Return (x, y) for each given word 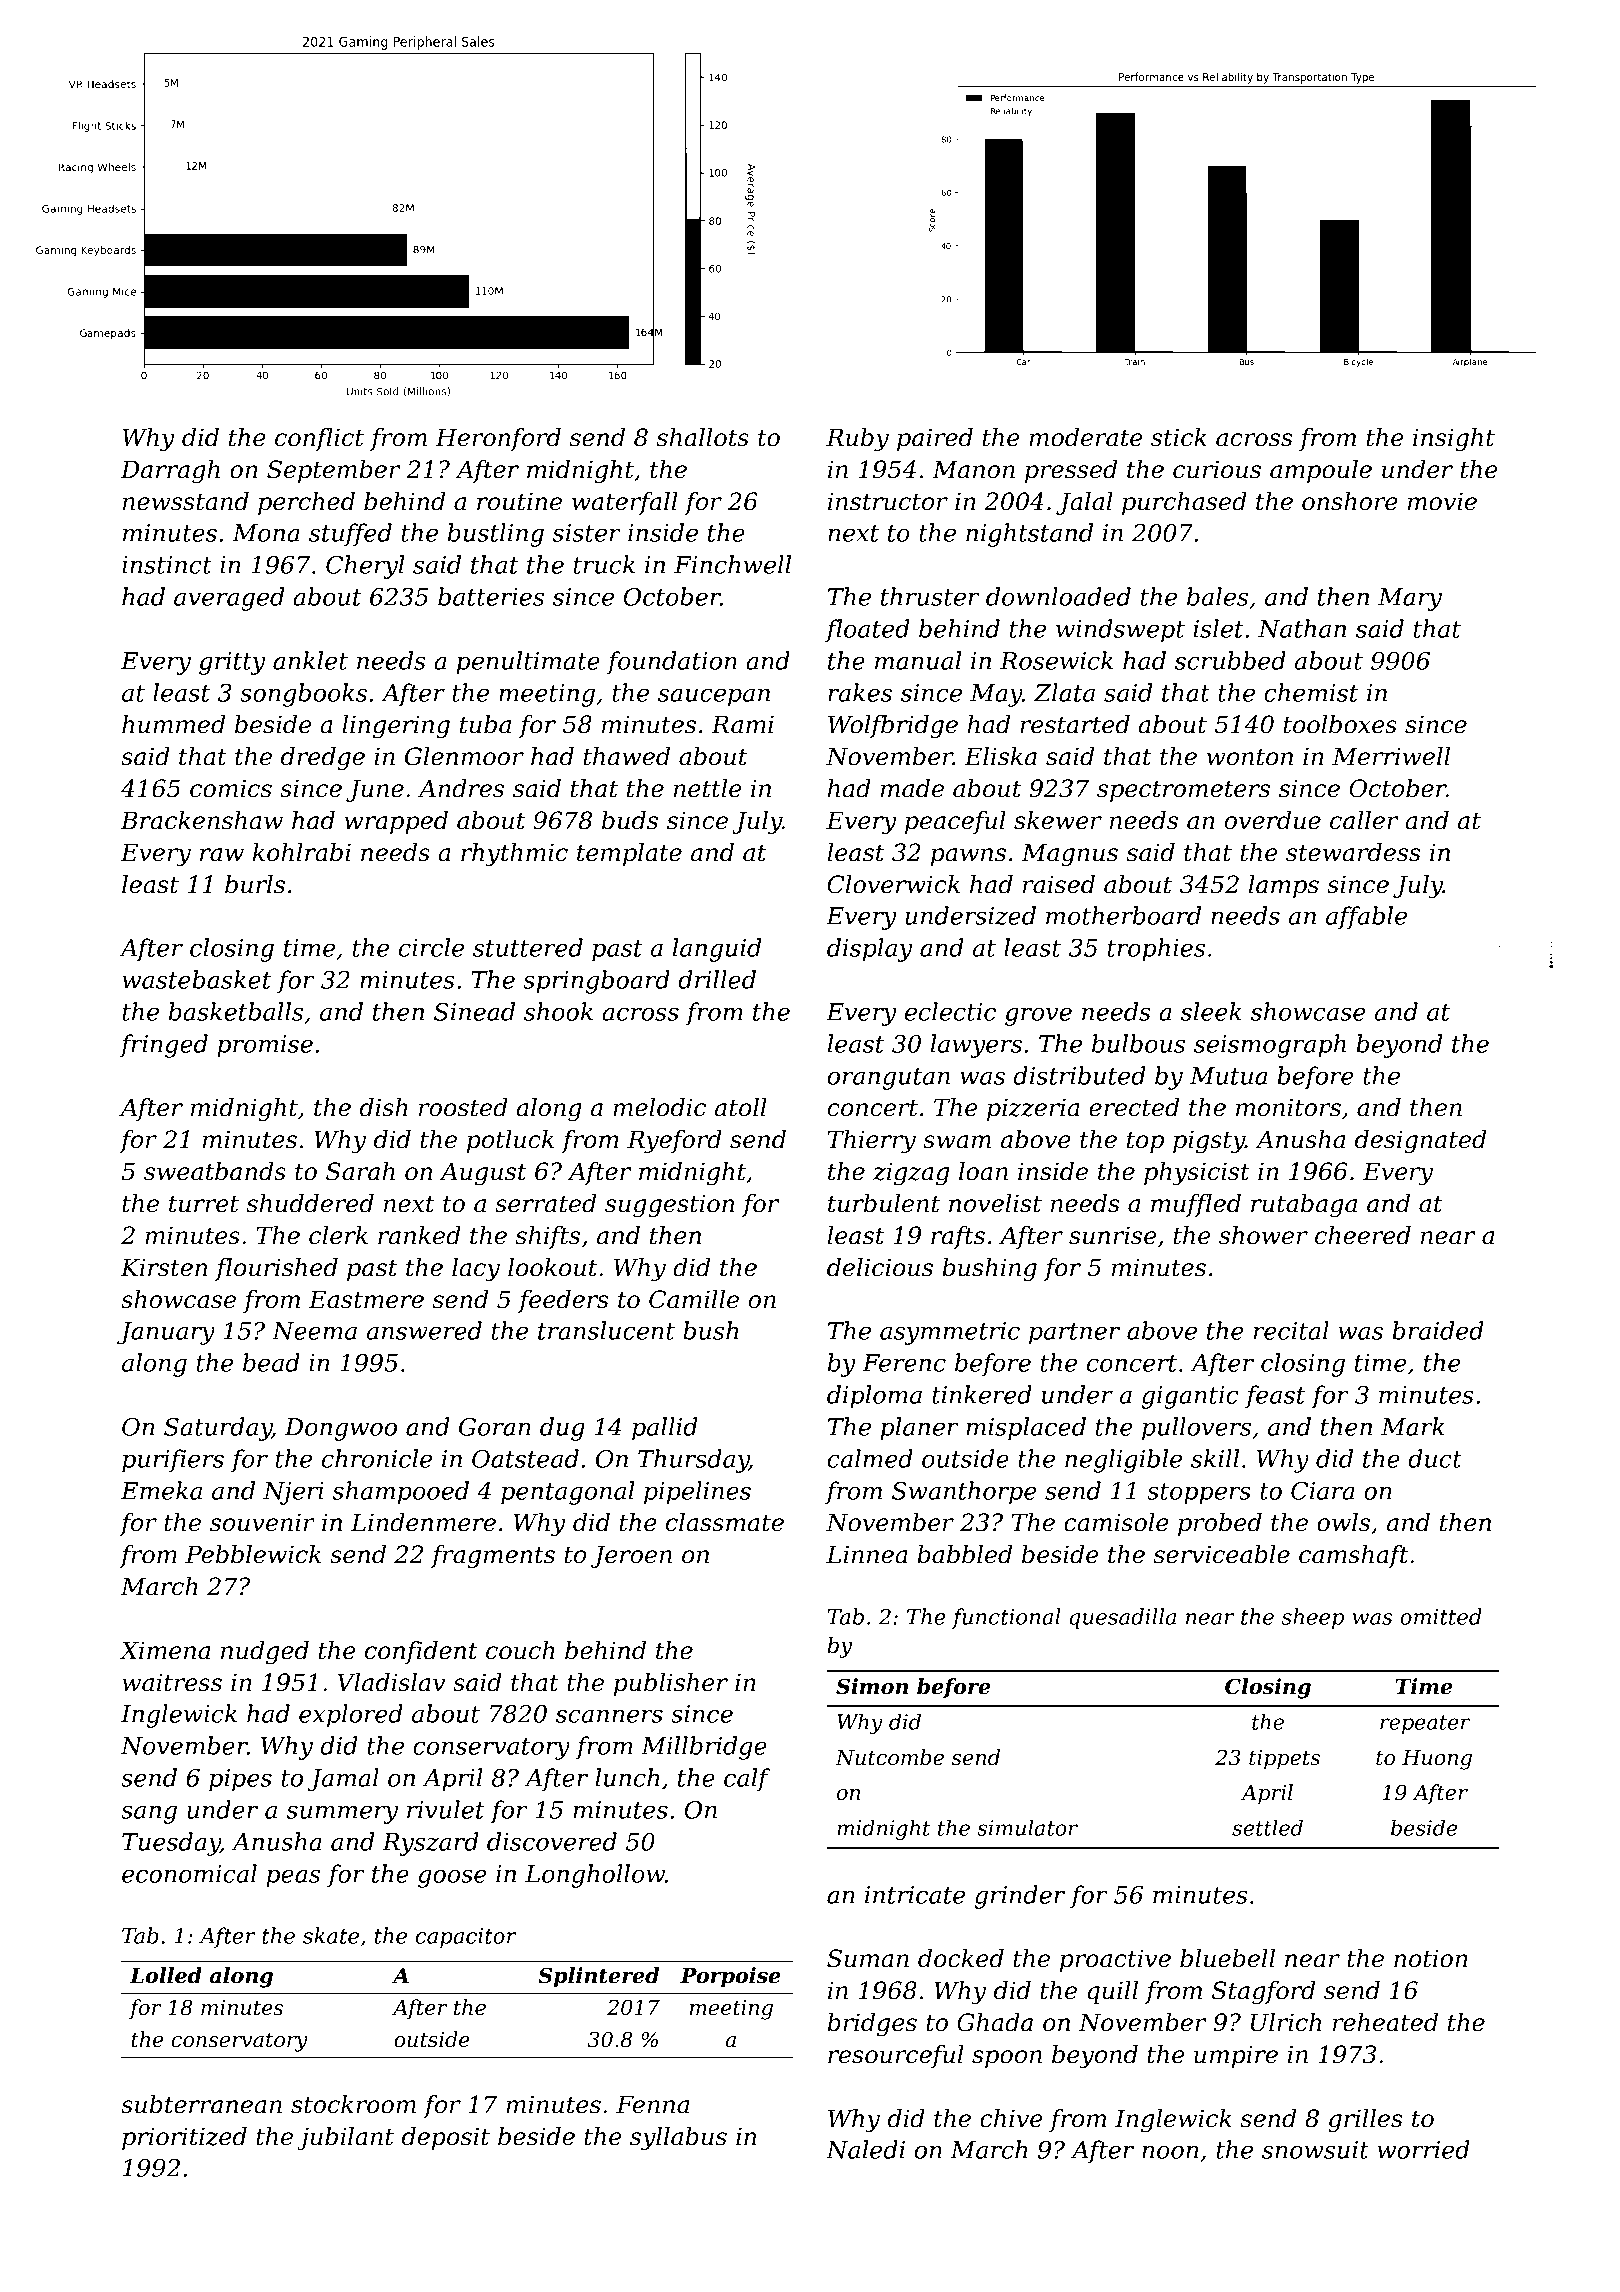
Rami (742, 724)
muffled (1196, 1205)
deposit (446, 2138)
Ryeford (674, 1142)
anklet (310, 660)
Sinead (474, 1011)
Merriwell (1391, 756)
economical (189, 1873)
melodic (659, 1107)
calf (747, 1780)
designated (1420, 1142)
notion (1431, 1958)
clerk (338, 1235)
